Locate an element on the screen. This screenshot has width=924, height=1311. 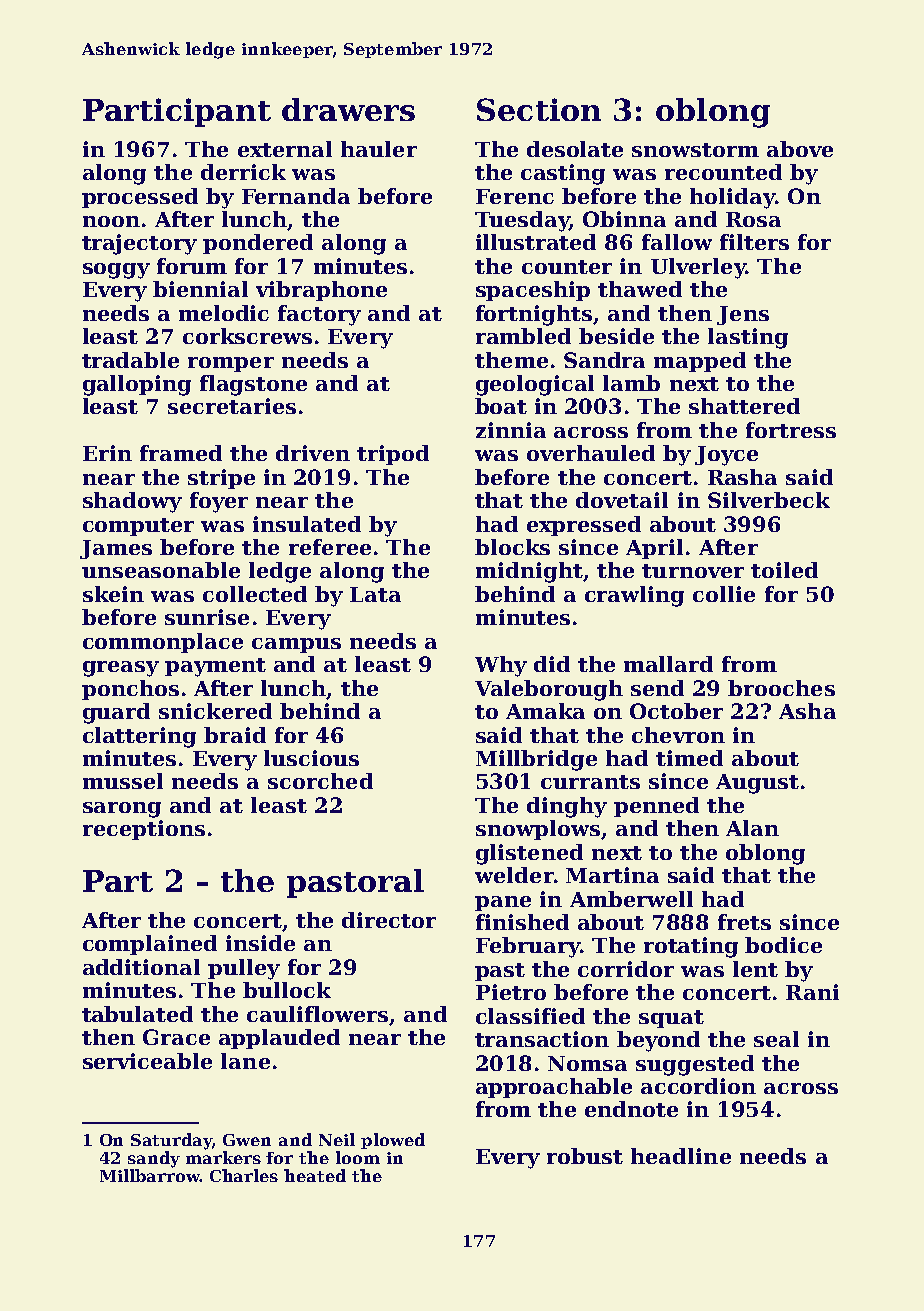
Pietro is located at coordinates (511, 992).
